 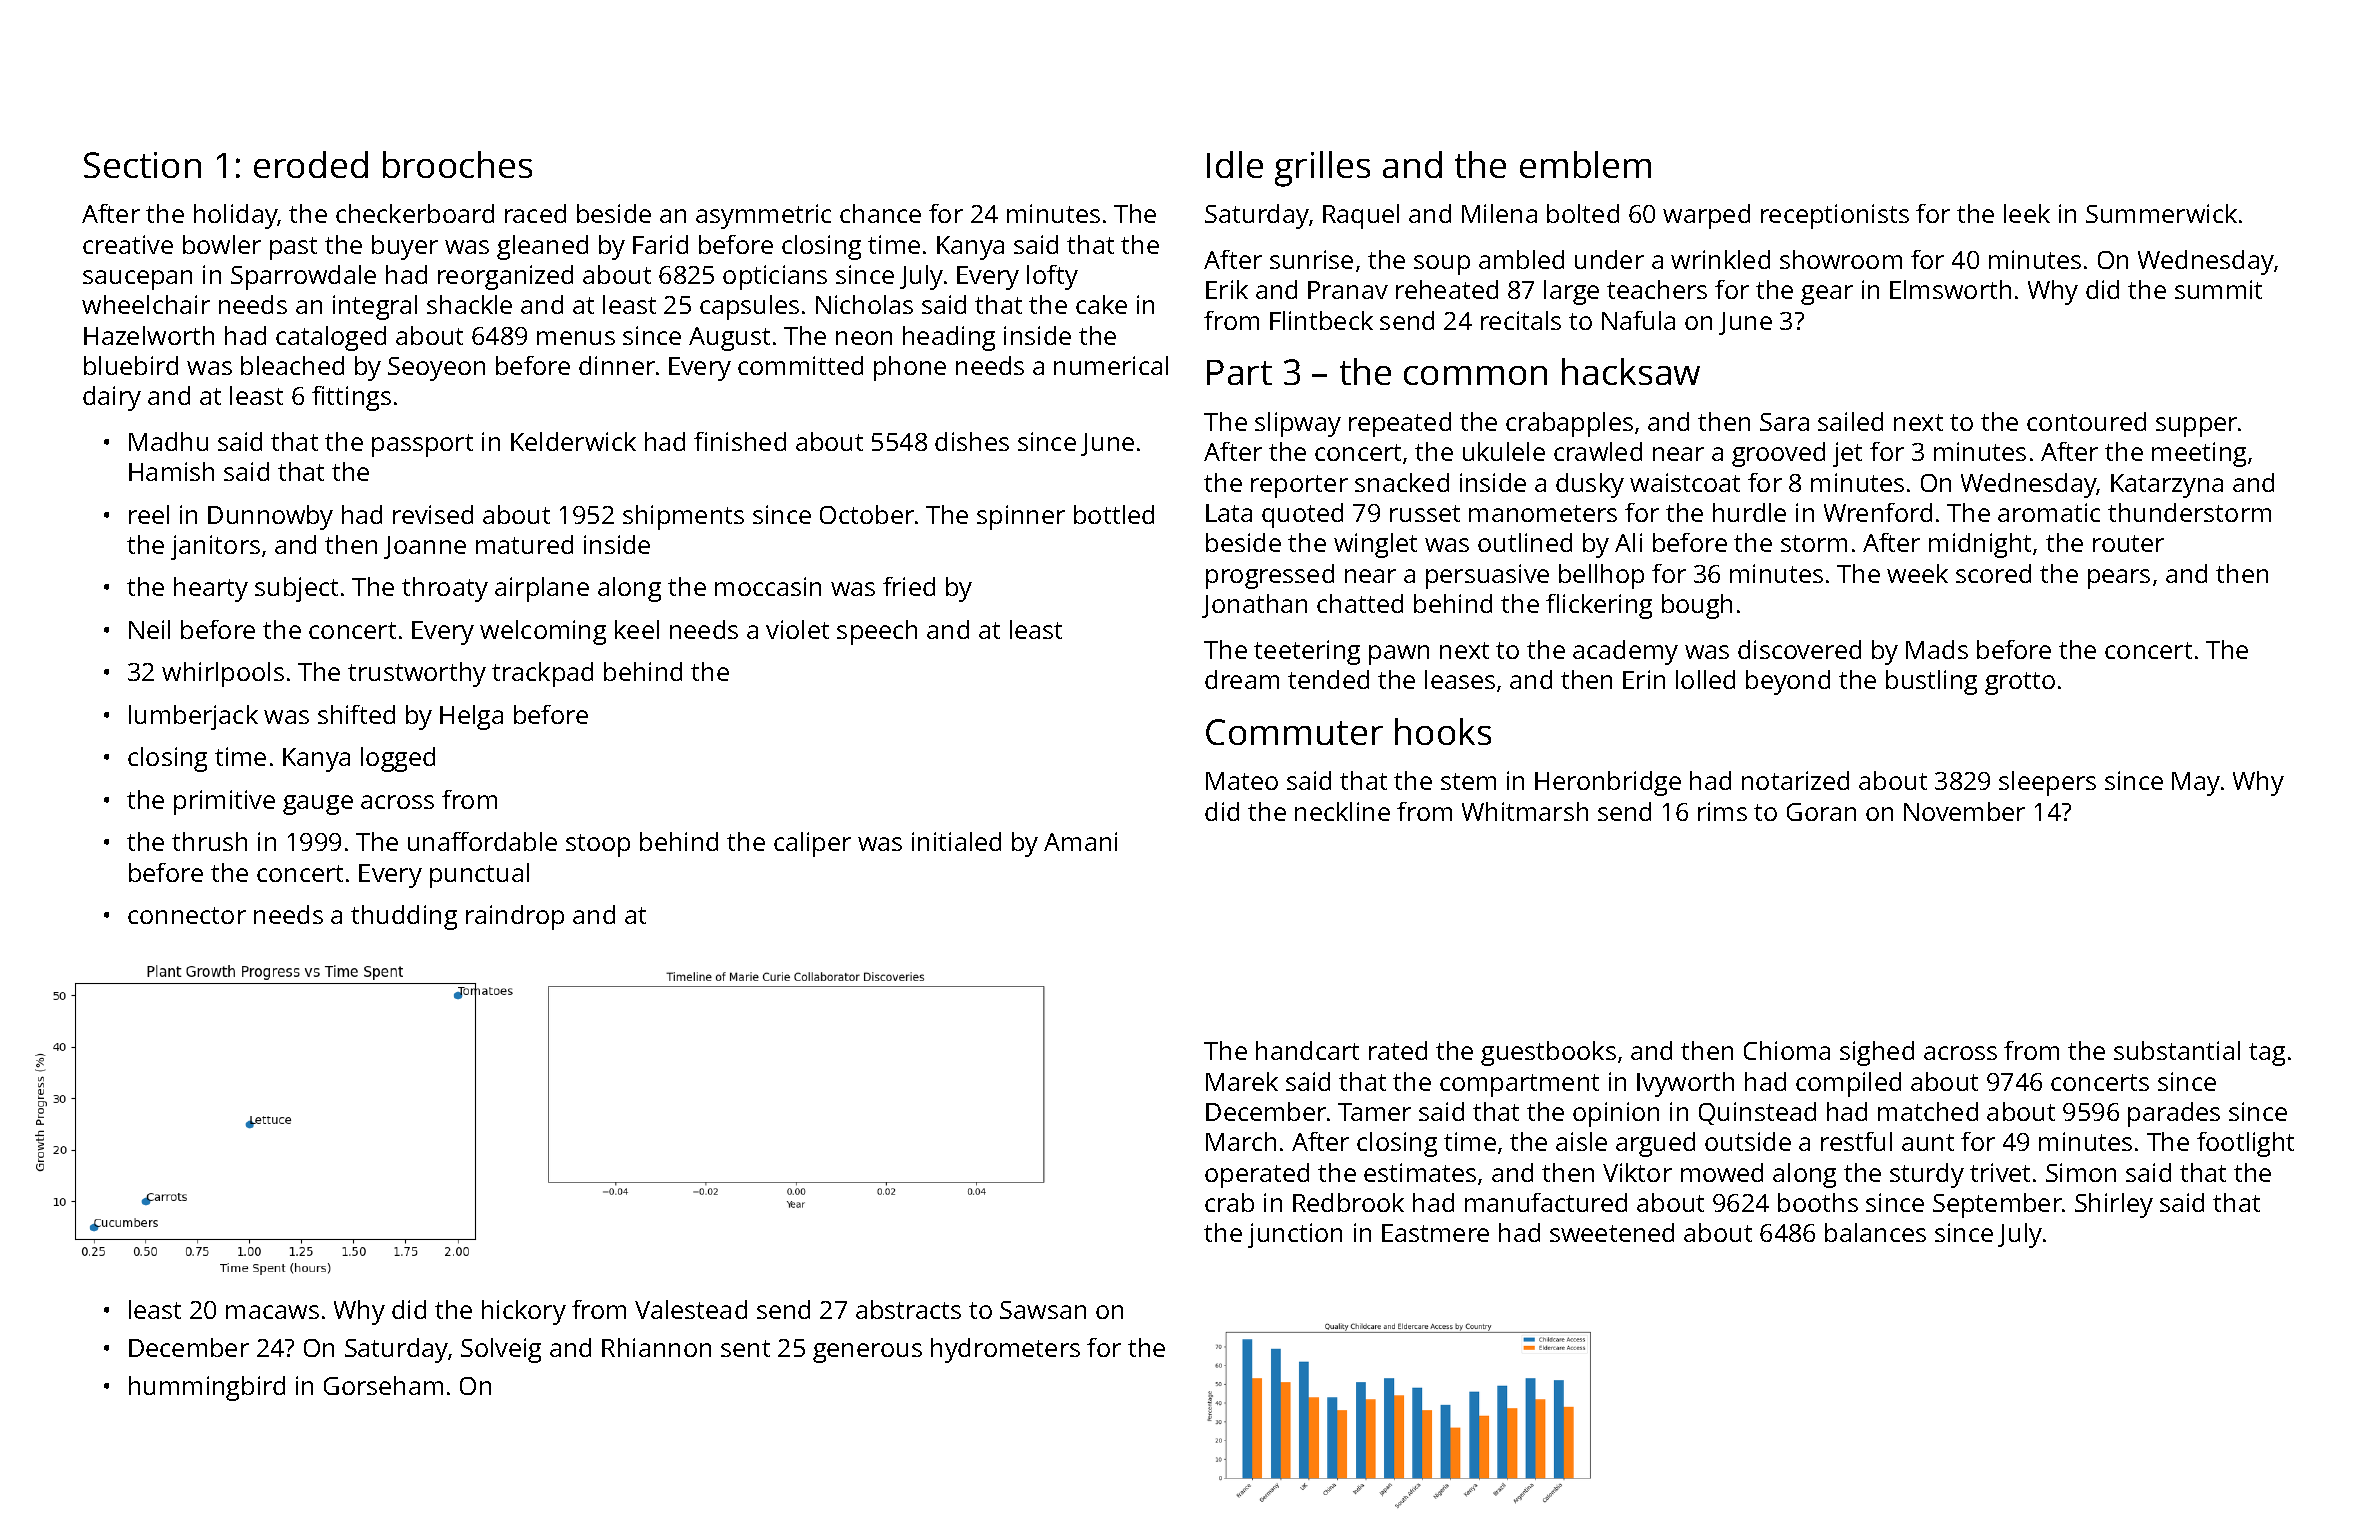 What do you see at coordinates (1302, 515) in the page?
I see `quoted` at bounding box center [1302, 515].
